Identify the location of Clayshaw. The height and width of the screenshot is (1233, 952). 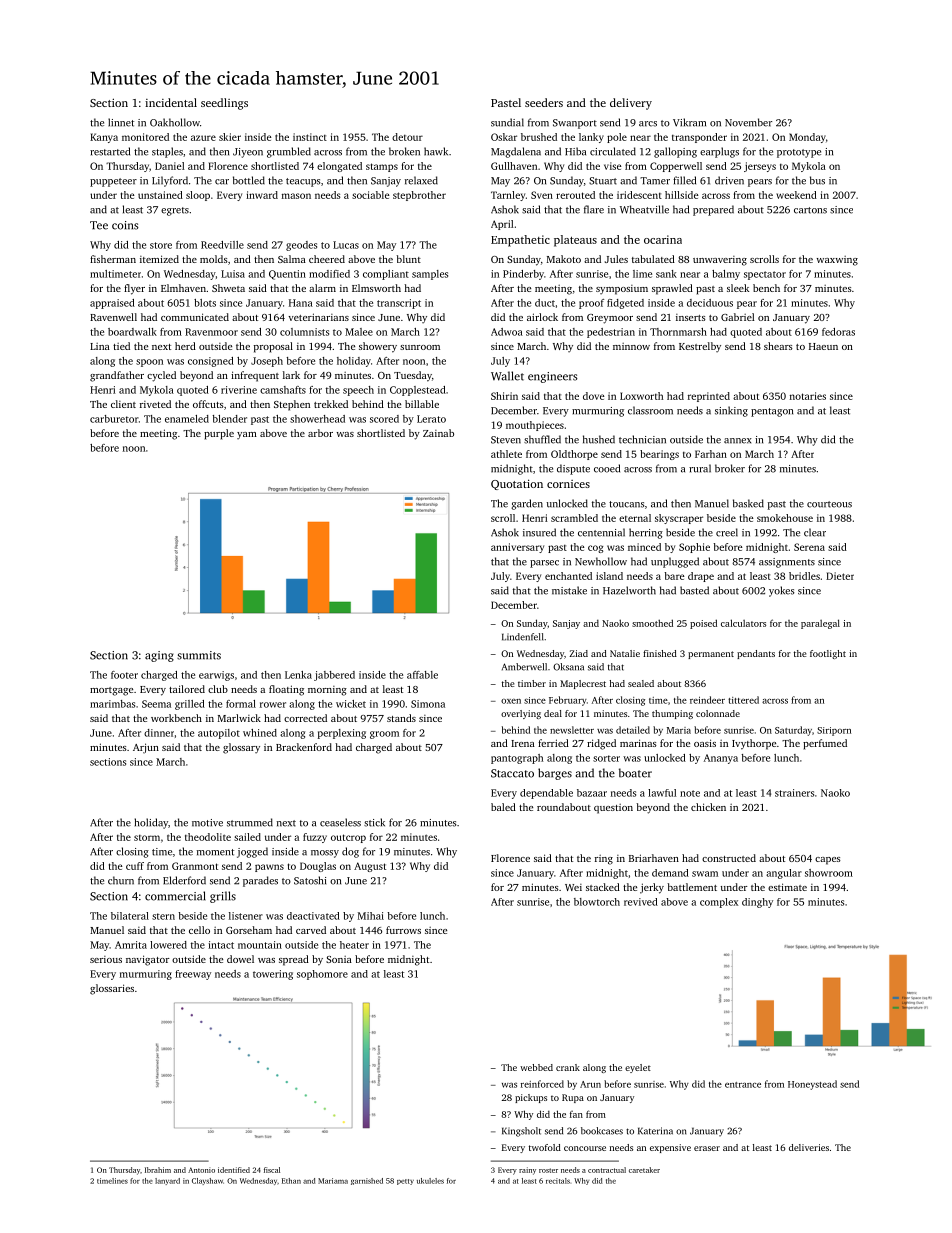
(207, 1181).
